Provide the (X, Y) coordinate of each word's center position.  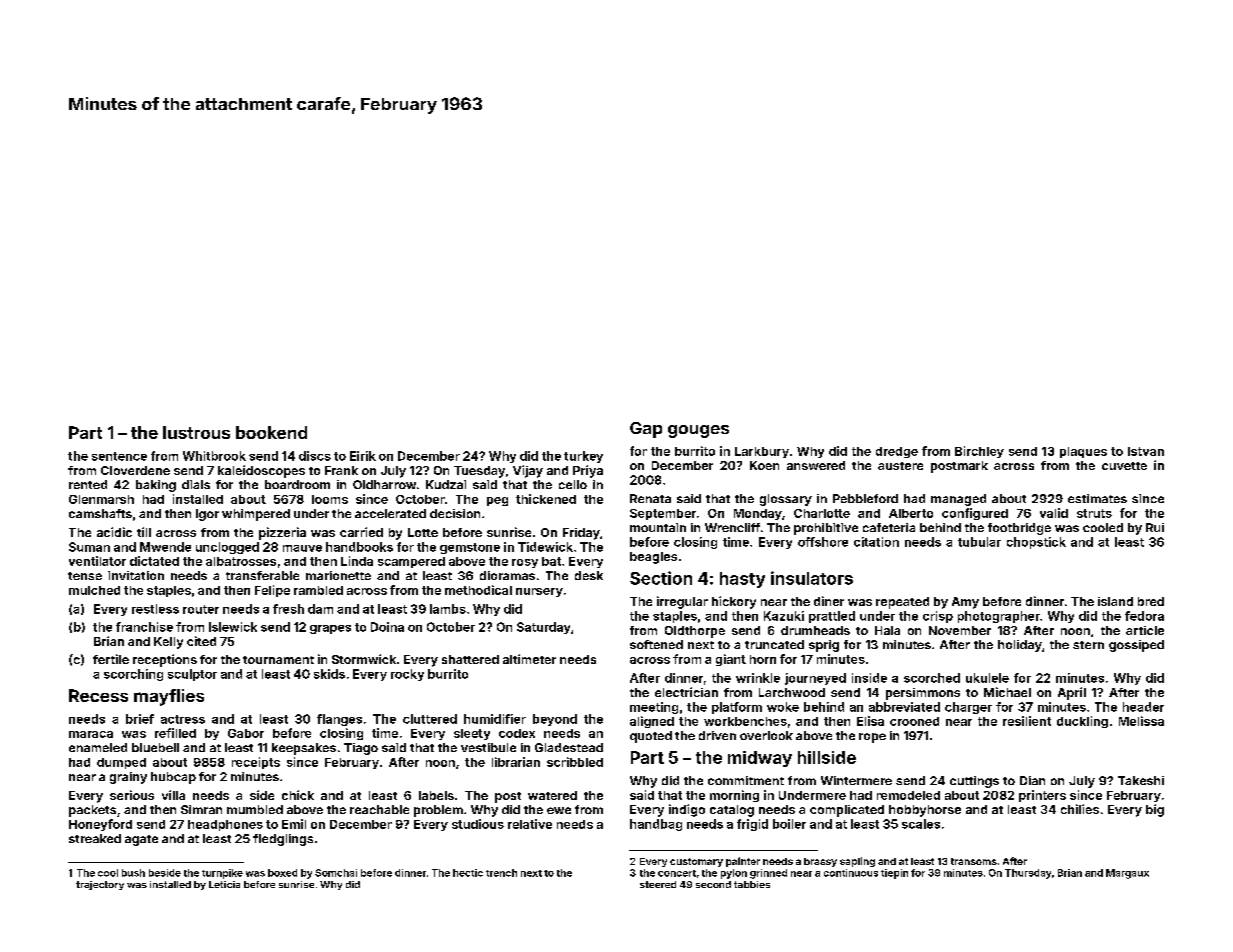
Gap (646, 430)
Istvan (1146, 451)
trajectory (100, 885)
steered (658, 884)
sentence (119, 456)
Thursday (1028, 874)
